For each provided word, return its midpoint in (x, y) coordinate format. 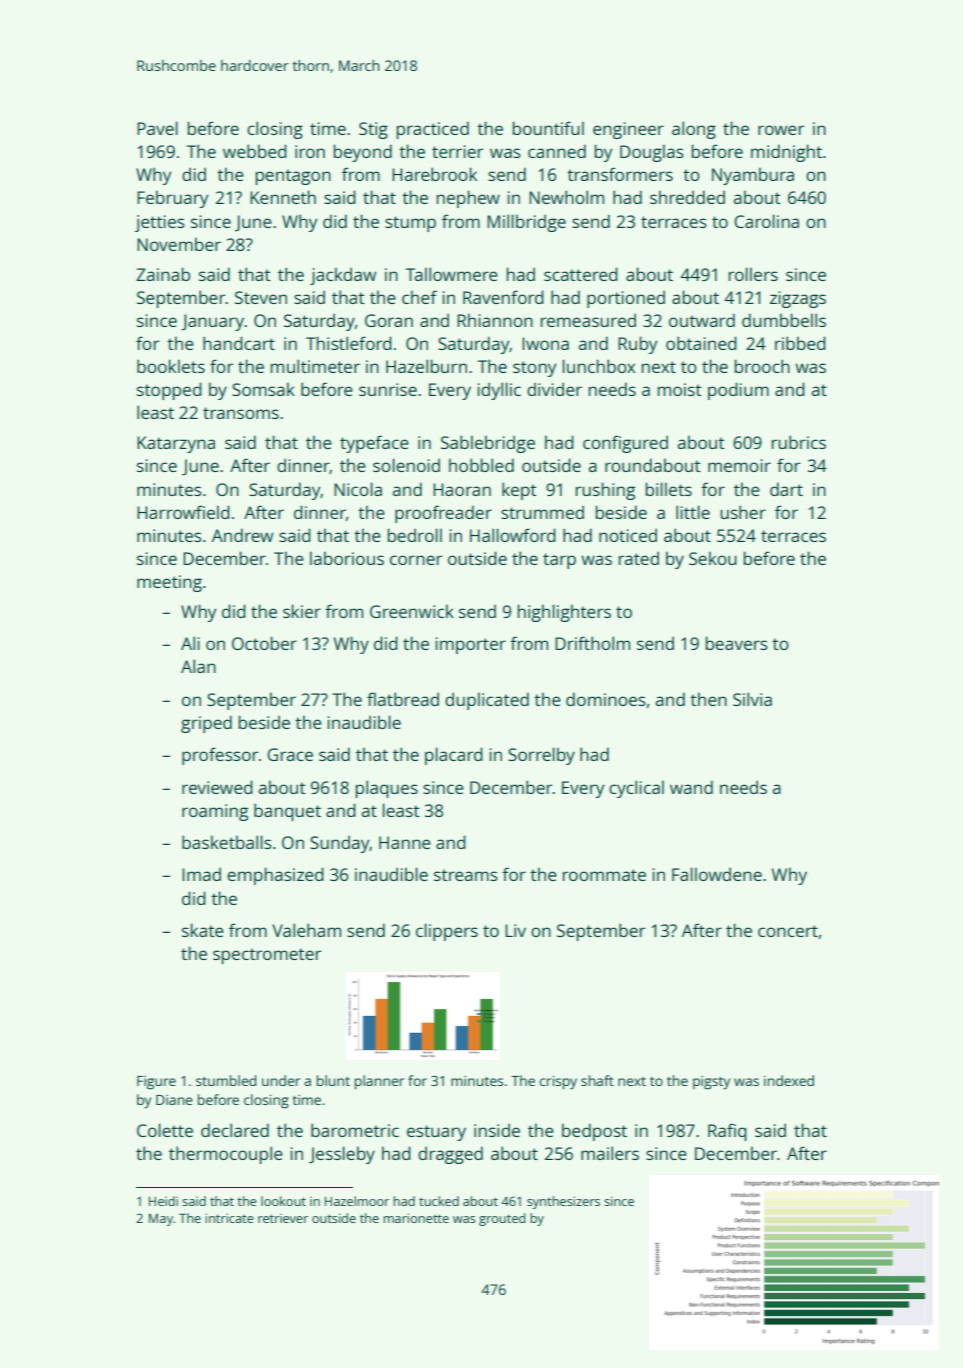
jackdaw (343, 276)
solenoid (406, 465)
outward (702, 320)
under (281, 1080)
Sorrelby (541, 756)
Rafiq (727, 1132)
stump (410, 224)
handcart (239, 343)
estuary (436, 1133)
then (708, 699)
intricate (229, 1218)
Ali (190, 643)
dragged (450, 1155)
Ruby (638, 345)
